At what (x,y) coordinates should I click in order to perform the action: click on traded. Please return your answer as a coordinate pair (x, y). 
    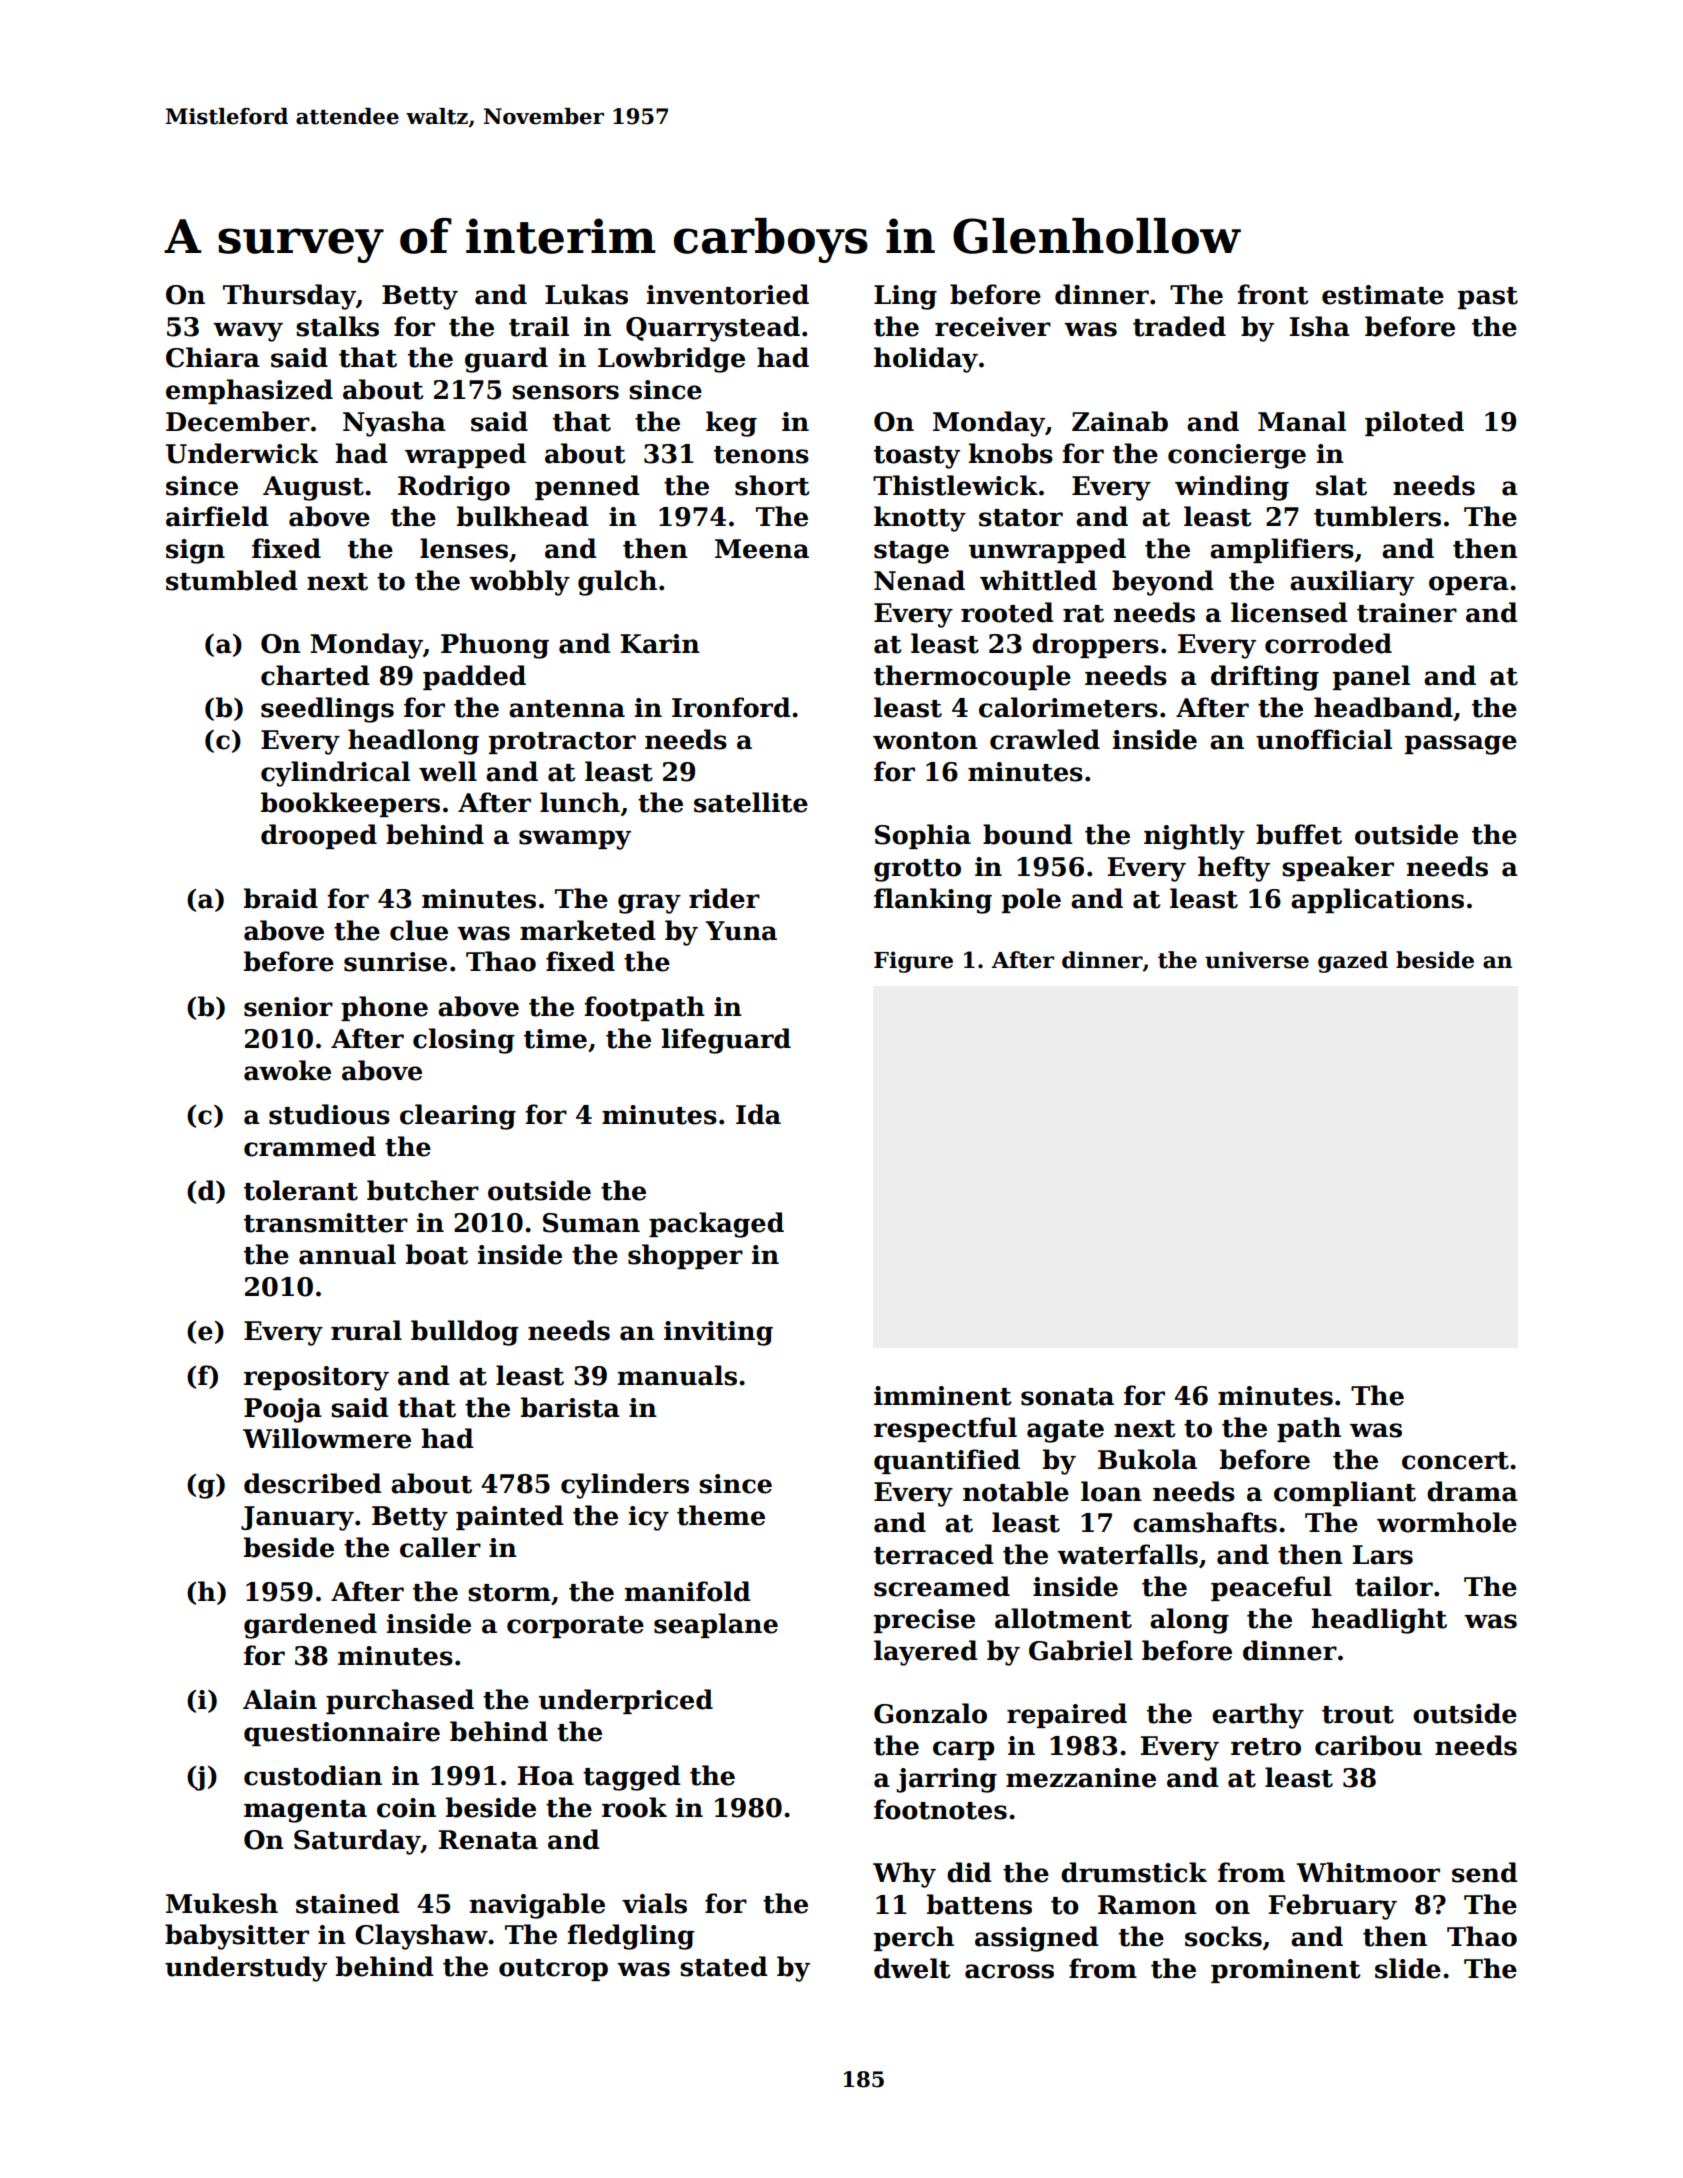
    Looking at the image, I should click on (1179, 326).
